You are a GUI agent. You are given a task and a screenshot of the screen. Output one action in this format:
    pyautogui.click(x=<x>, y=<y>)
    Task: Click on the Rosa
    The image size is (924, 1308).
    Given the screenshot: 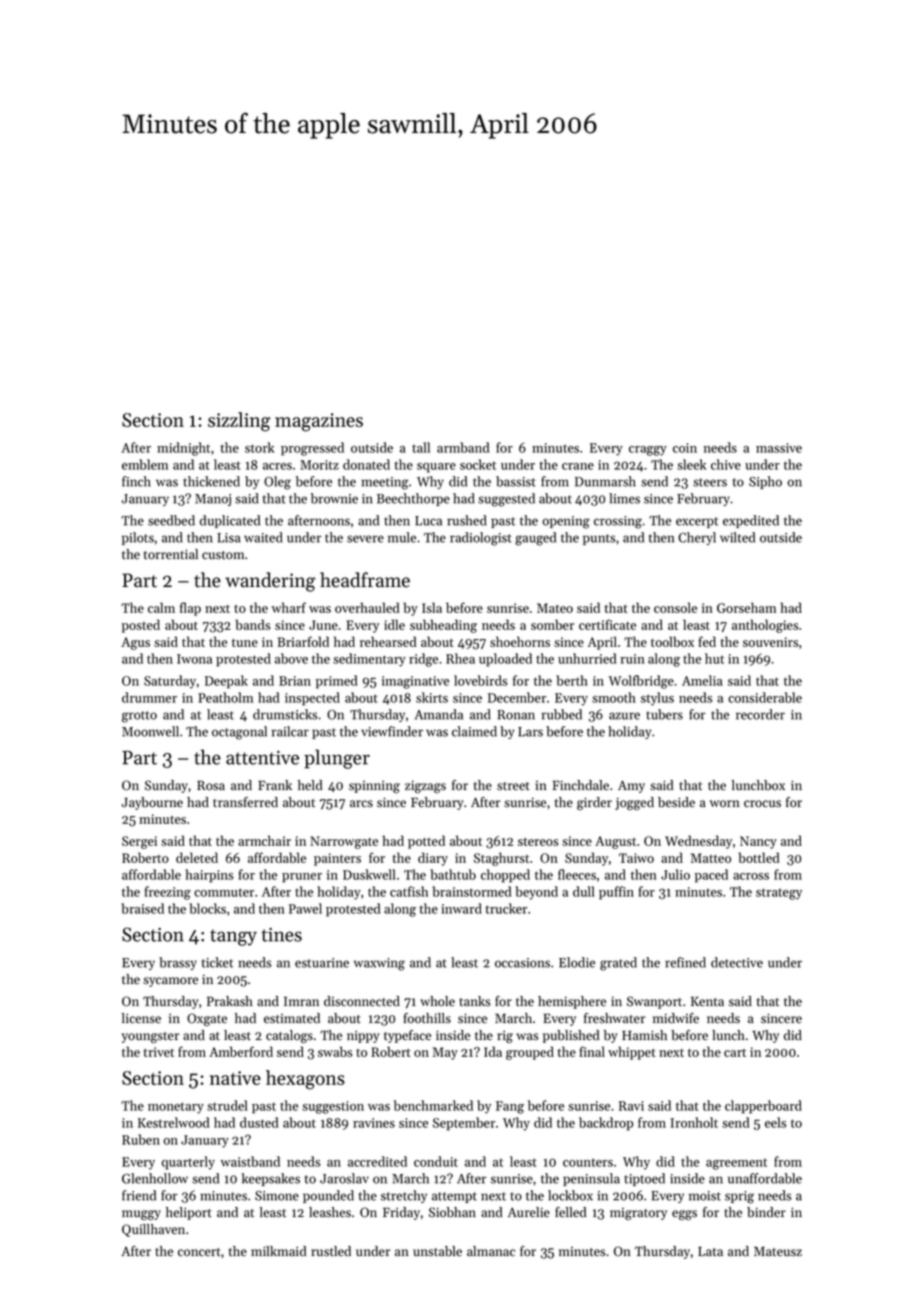 What is the action you would take?
    pyautogui.click(x=211, y=785)
